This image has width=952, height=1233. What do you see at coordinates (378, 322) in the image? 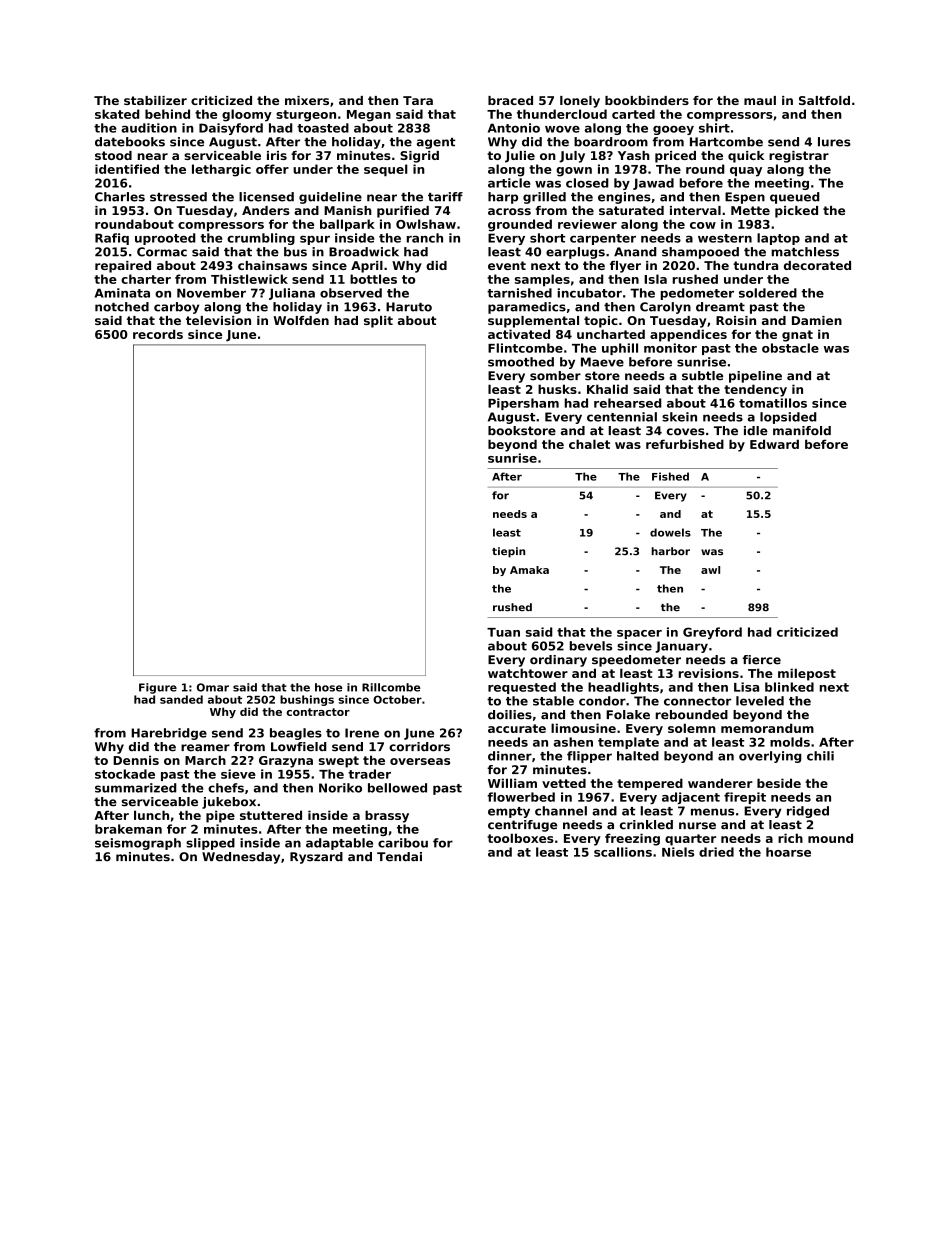
I see `split` at bounding box center [378, 322].
